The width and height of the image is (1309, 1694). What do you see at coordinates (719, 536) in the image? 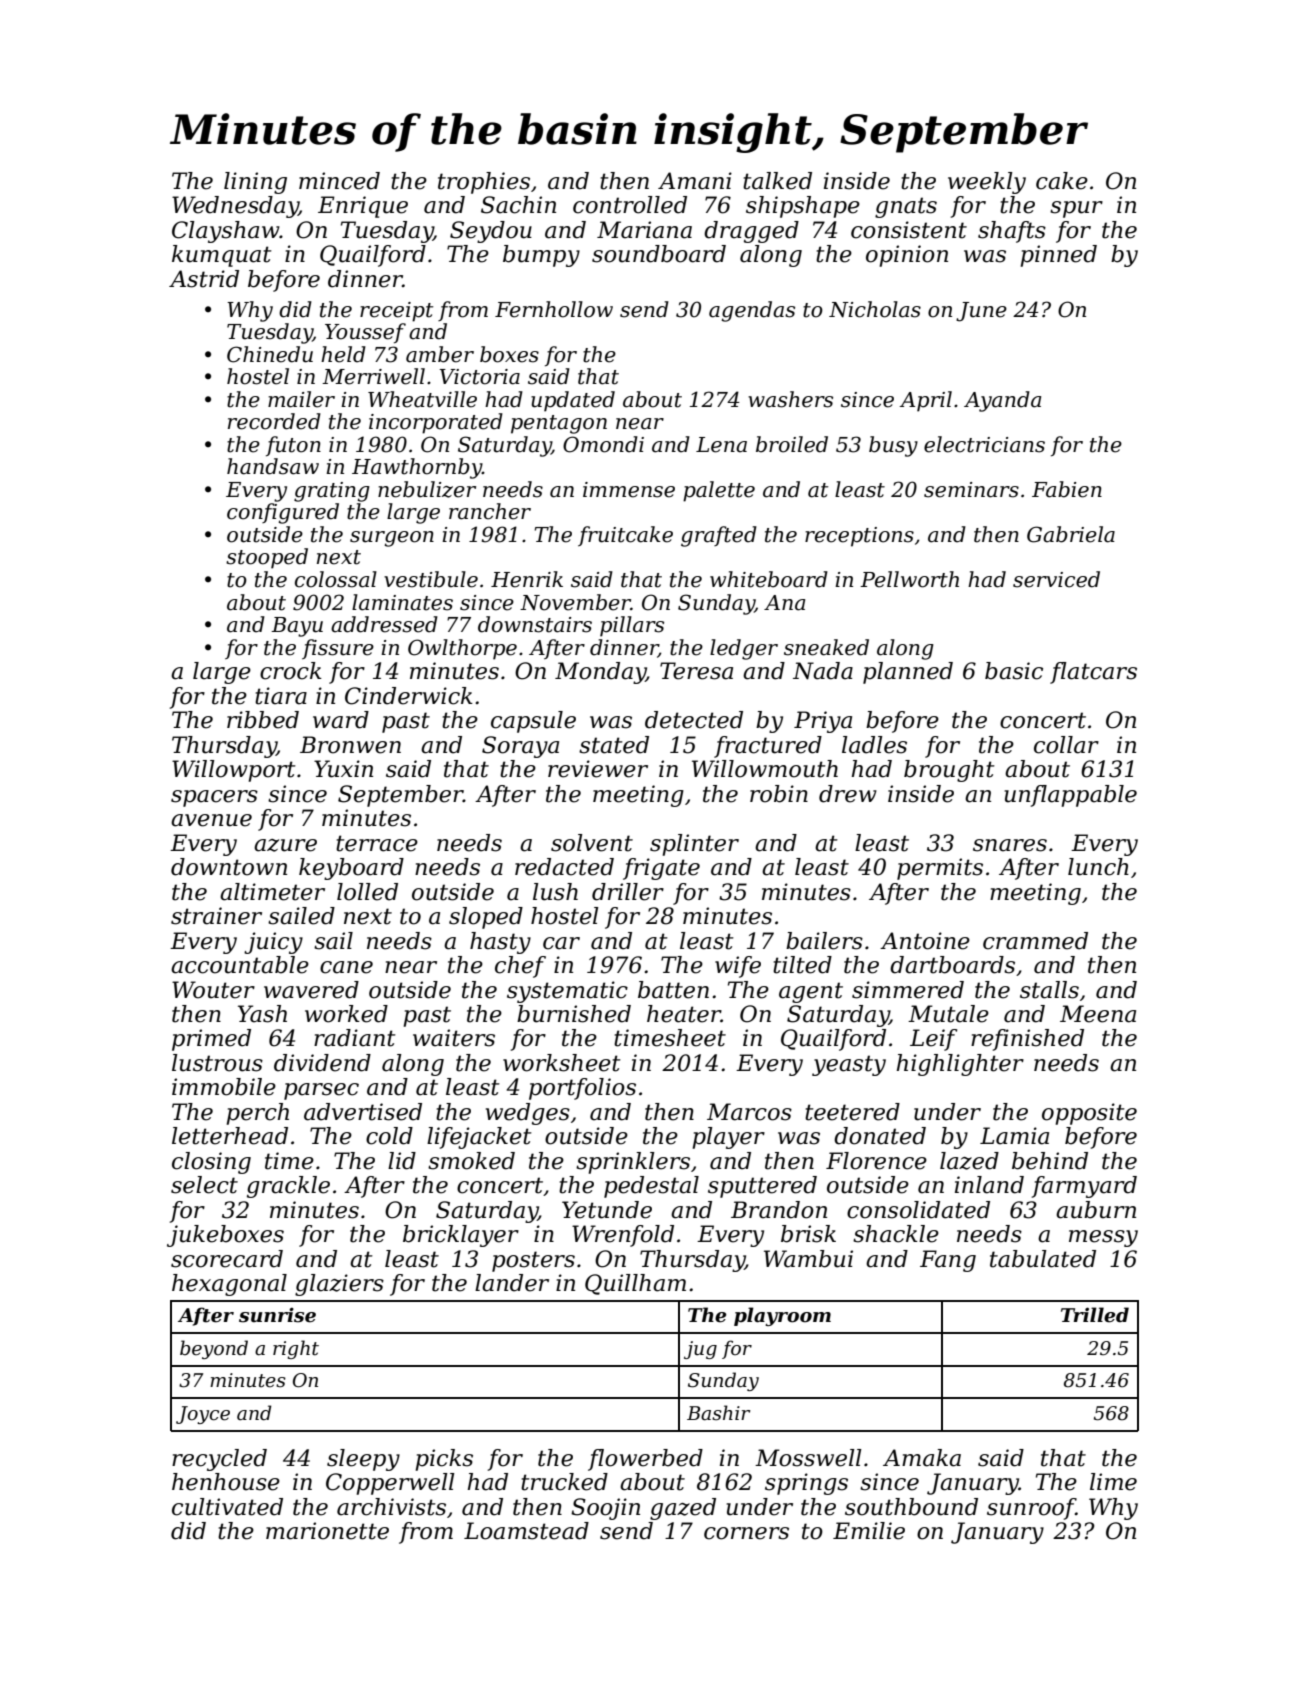
I see `grafted` at bounding box center [719, 536].
